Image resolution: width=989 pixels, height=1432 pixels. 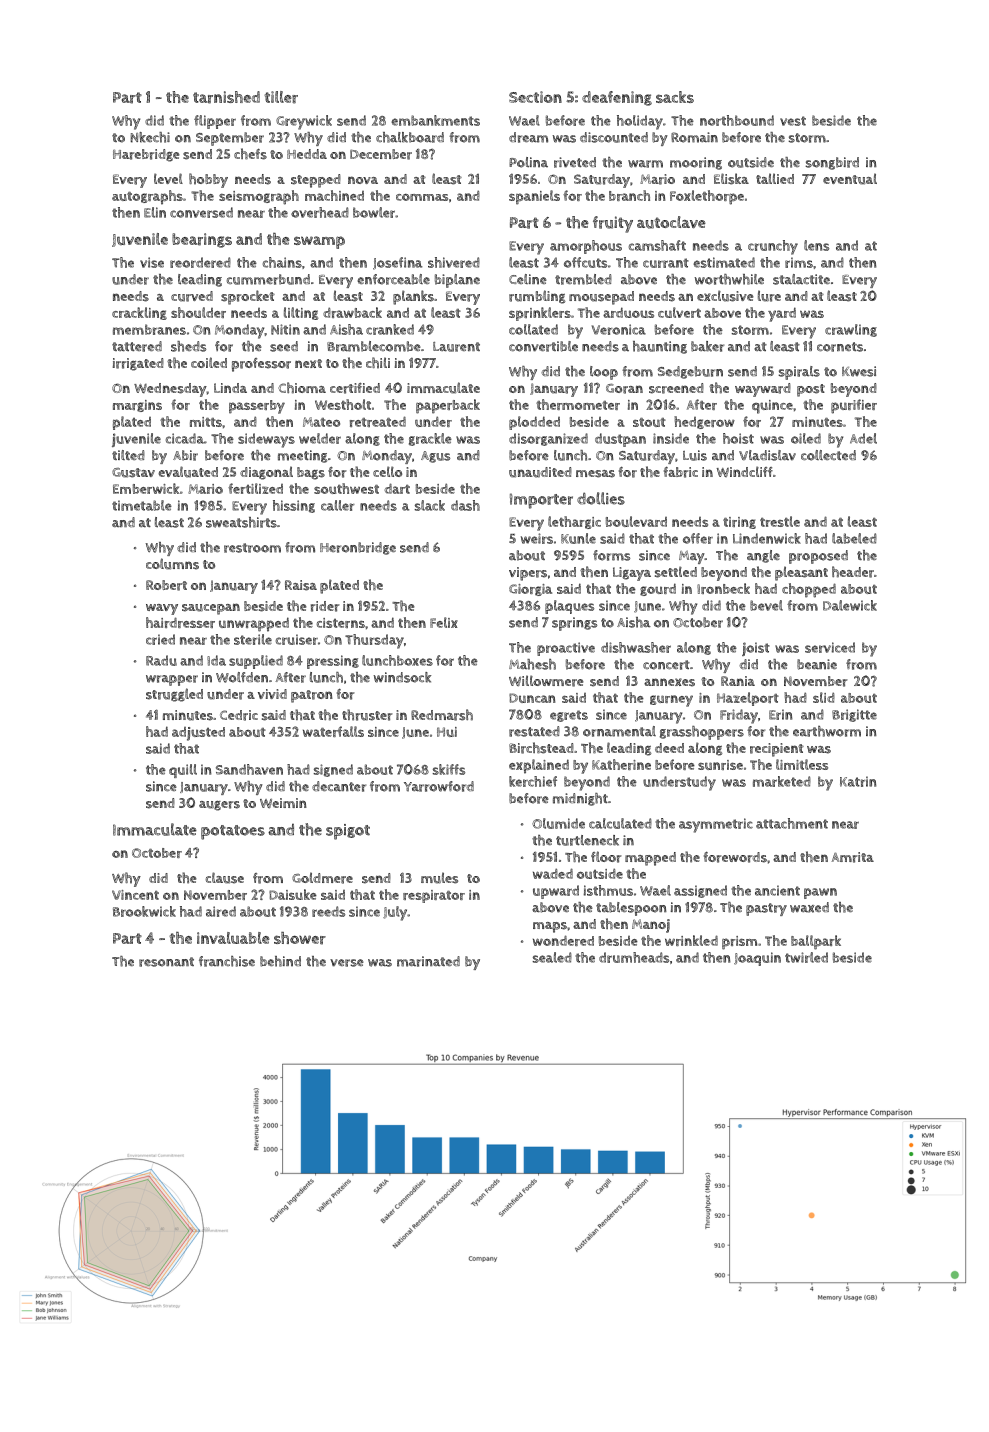 I want to click on Foxlethorpe, so click(x=707, y=197).
